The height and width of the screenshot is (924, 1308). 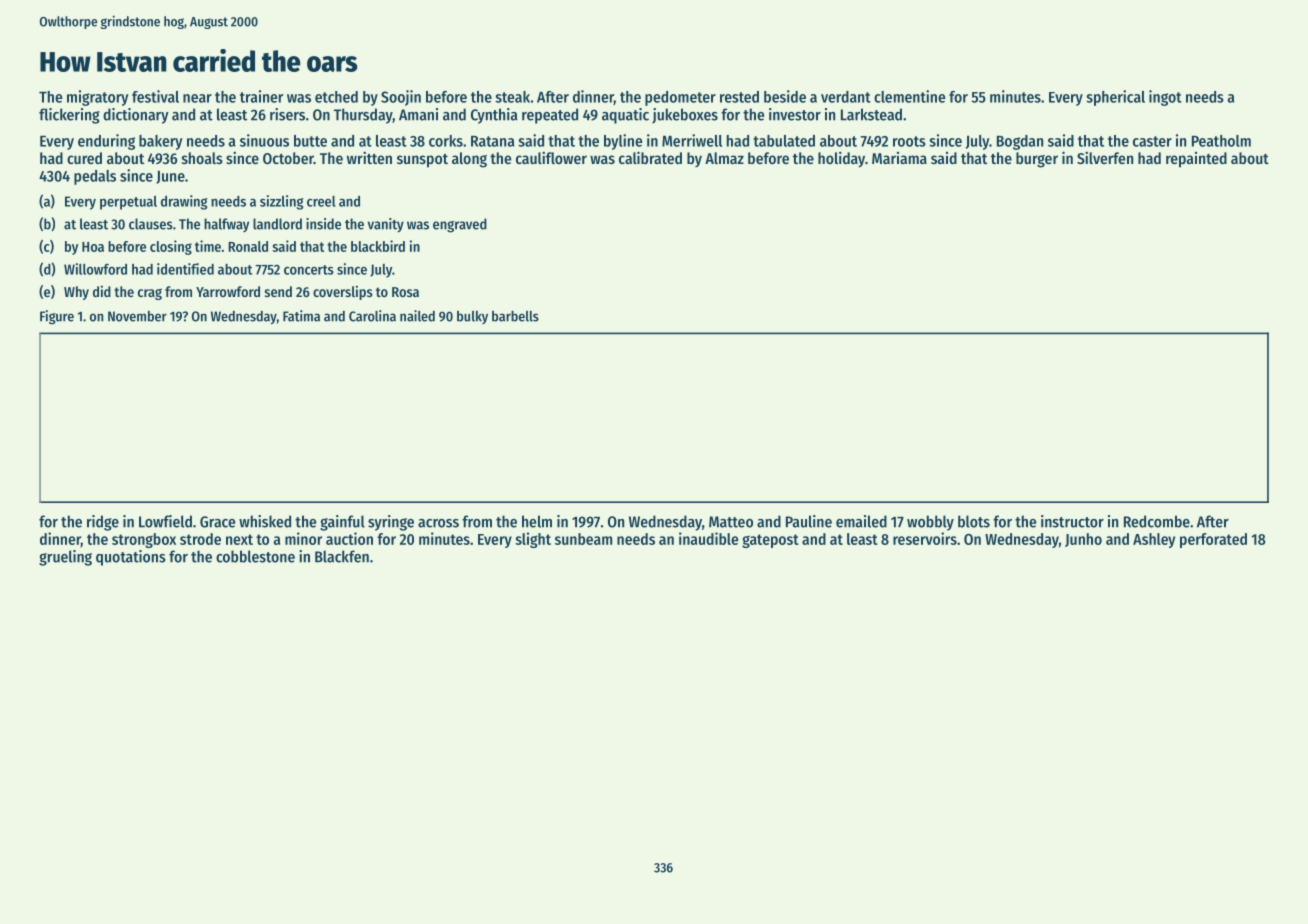 I want to click on ingot, so click(x=1165, y=98).
